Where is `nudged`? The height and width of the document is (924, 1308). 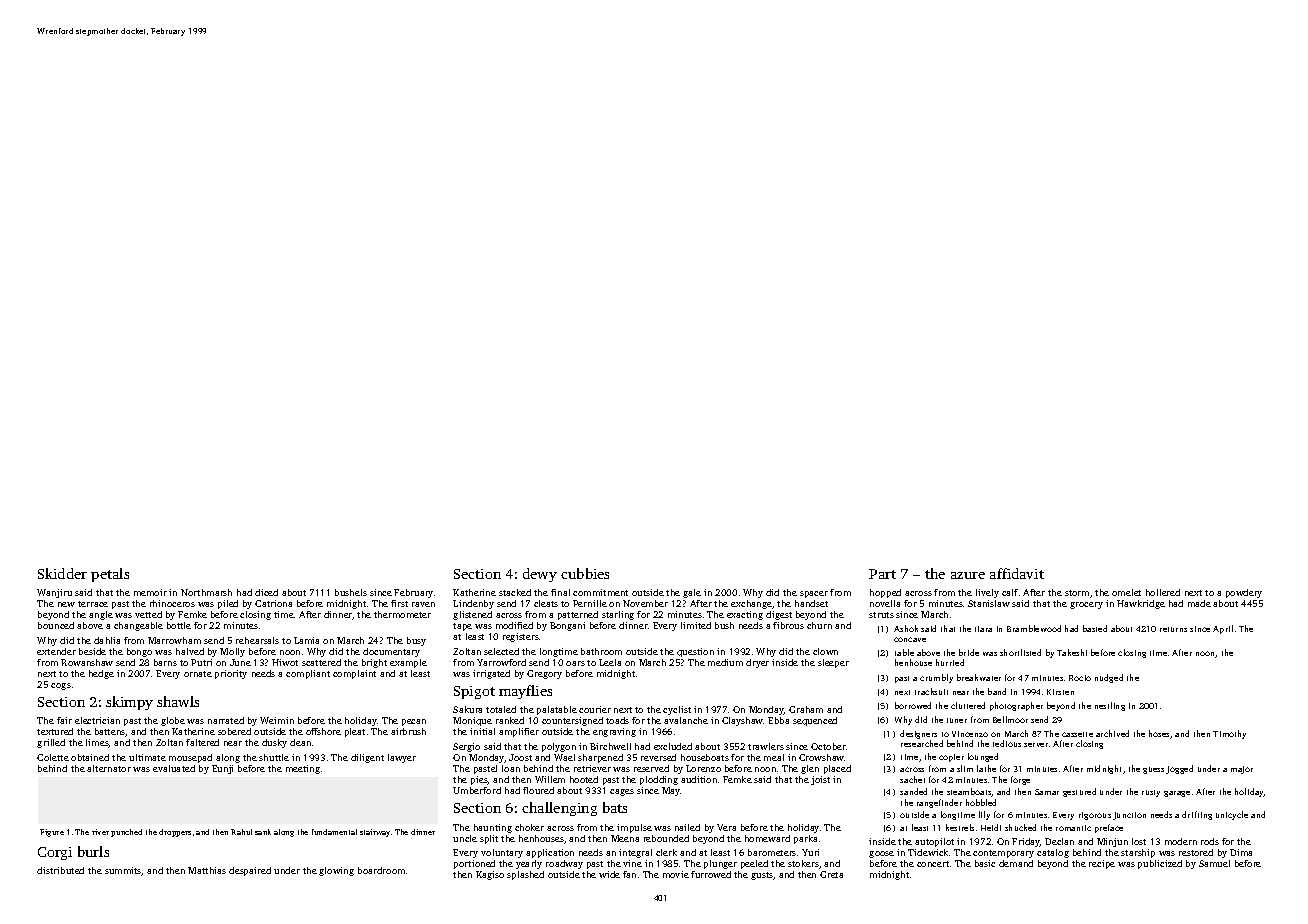
nudged is located at coordinates (1109, 678).
